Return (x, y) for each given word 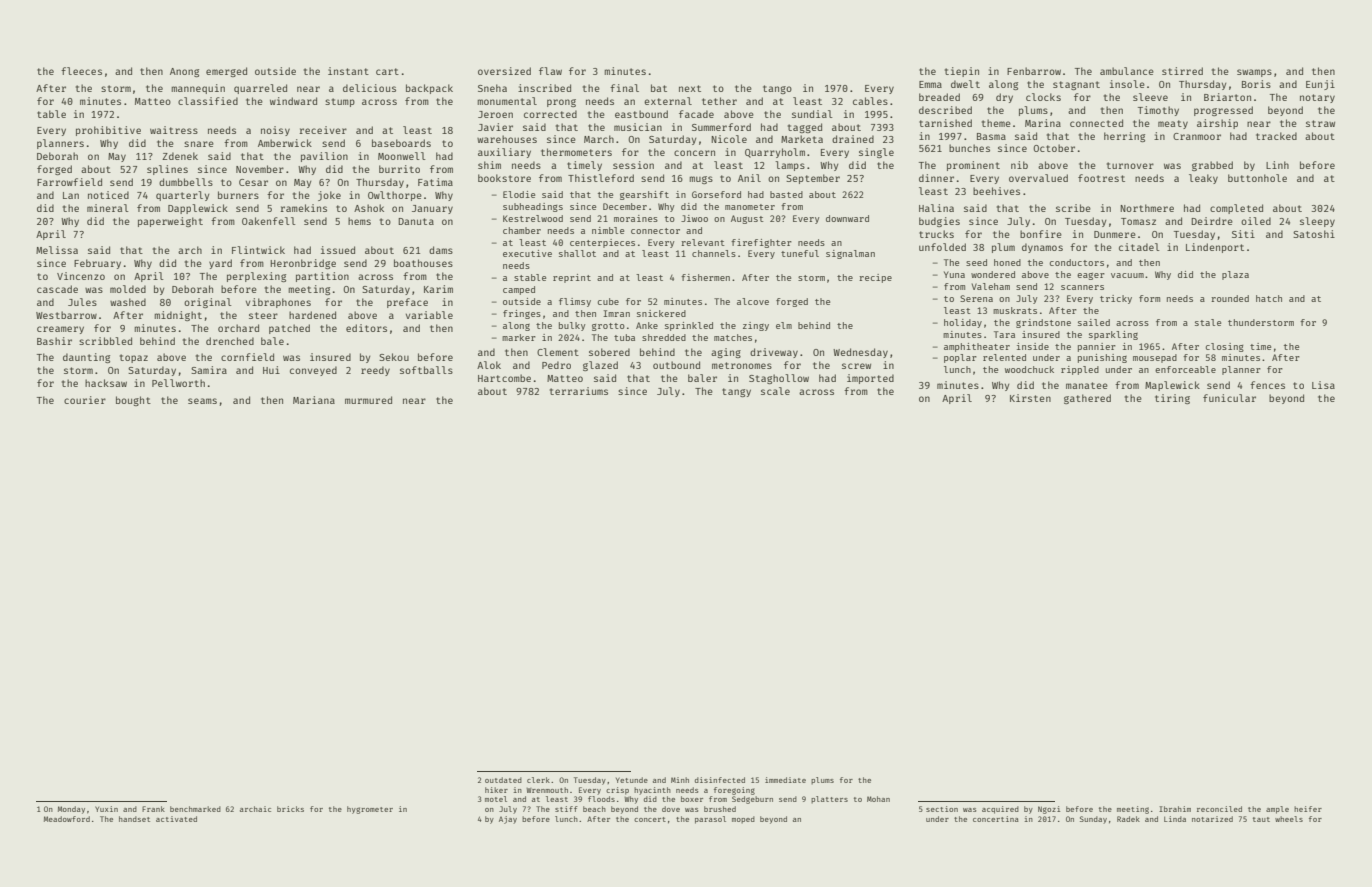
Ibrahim (1175, 809)
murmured (368, 400)
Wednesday (860, 353)
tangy (736, 392)
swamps (1254, 73)
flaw (550, 71)
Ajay (508, 820)
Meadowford (67, 819)
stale (1208, 322)
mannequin (198, 89)
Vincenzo (81, 276)
